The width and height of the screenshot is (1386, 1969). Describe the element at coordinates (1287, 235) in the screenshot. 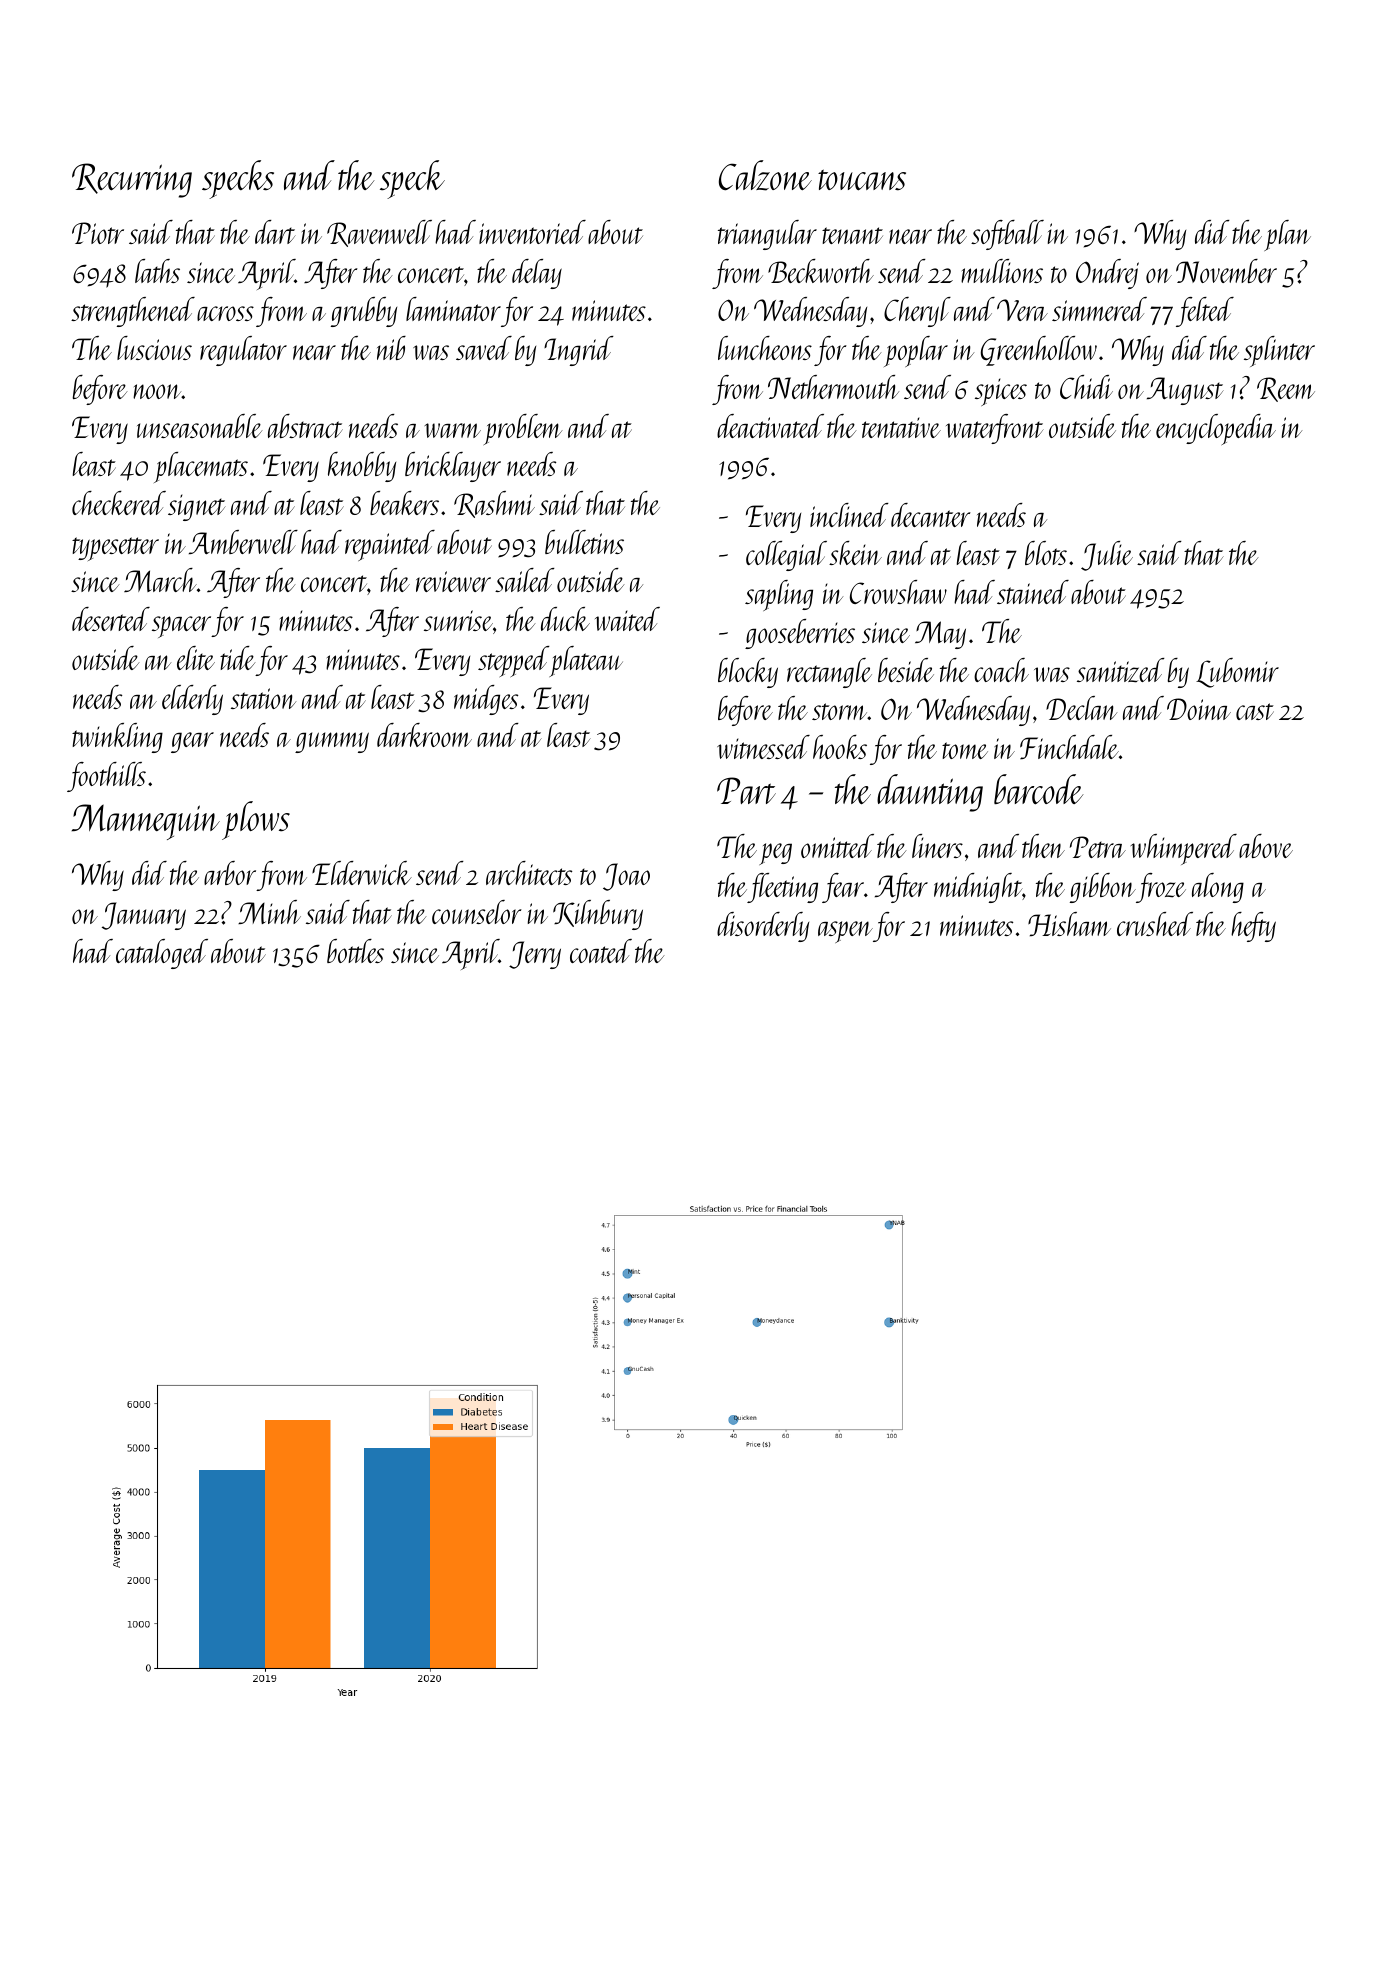

I see `plan` at that location.
